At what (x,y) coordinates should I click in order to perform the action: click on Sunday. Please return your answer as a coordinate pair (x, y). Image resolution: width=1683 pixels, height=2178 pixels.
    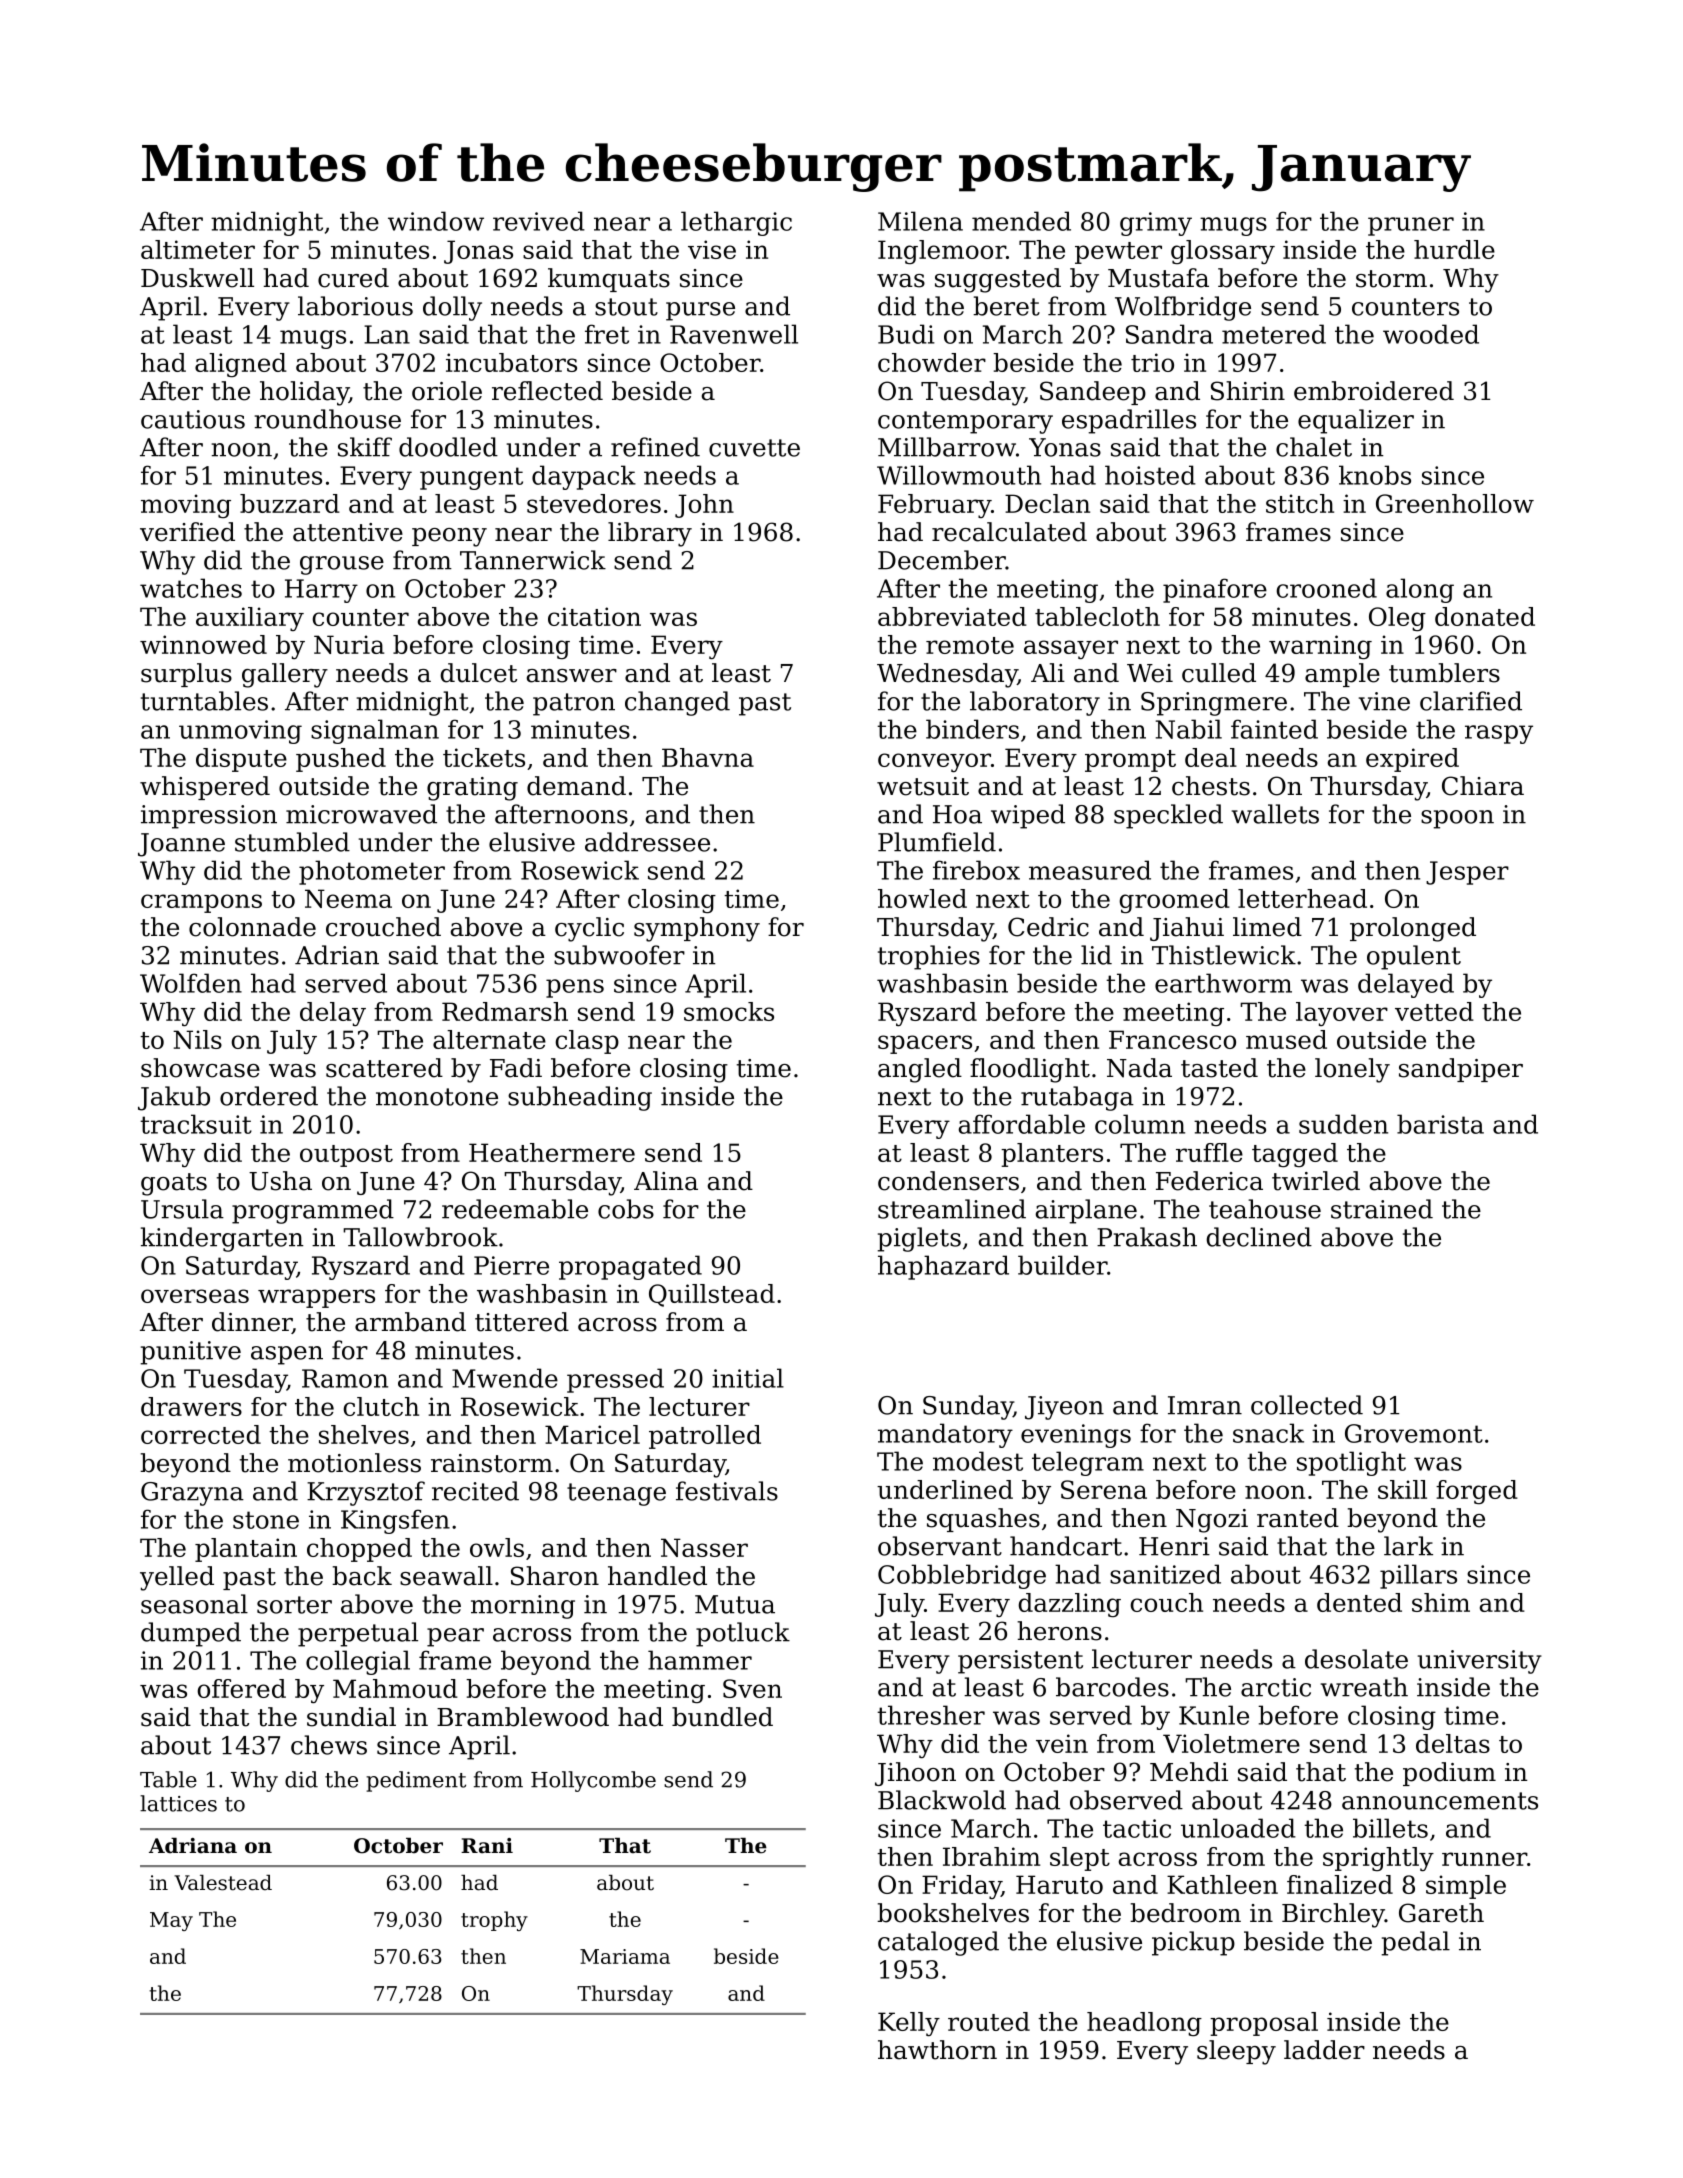
    Looking at the image, I should click on (968, 1407).
